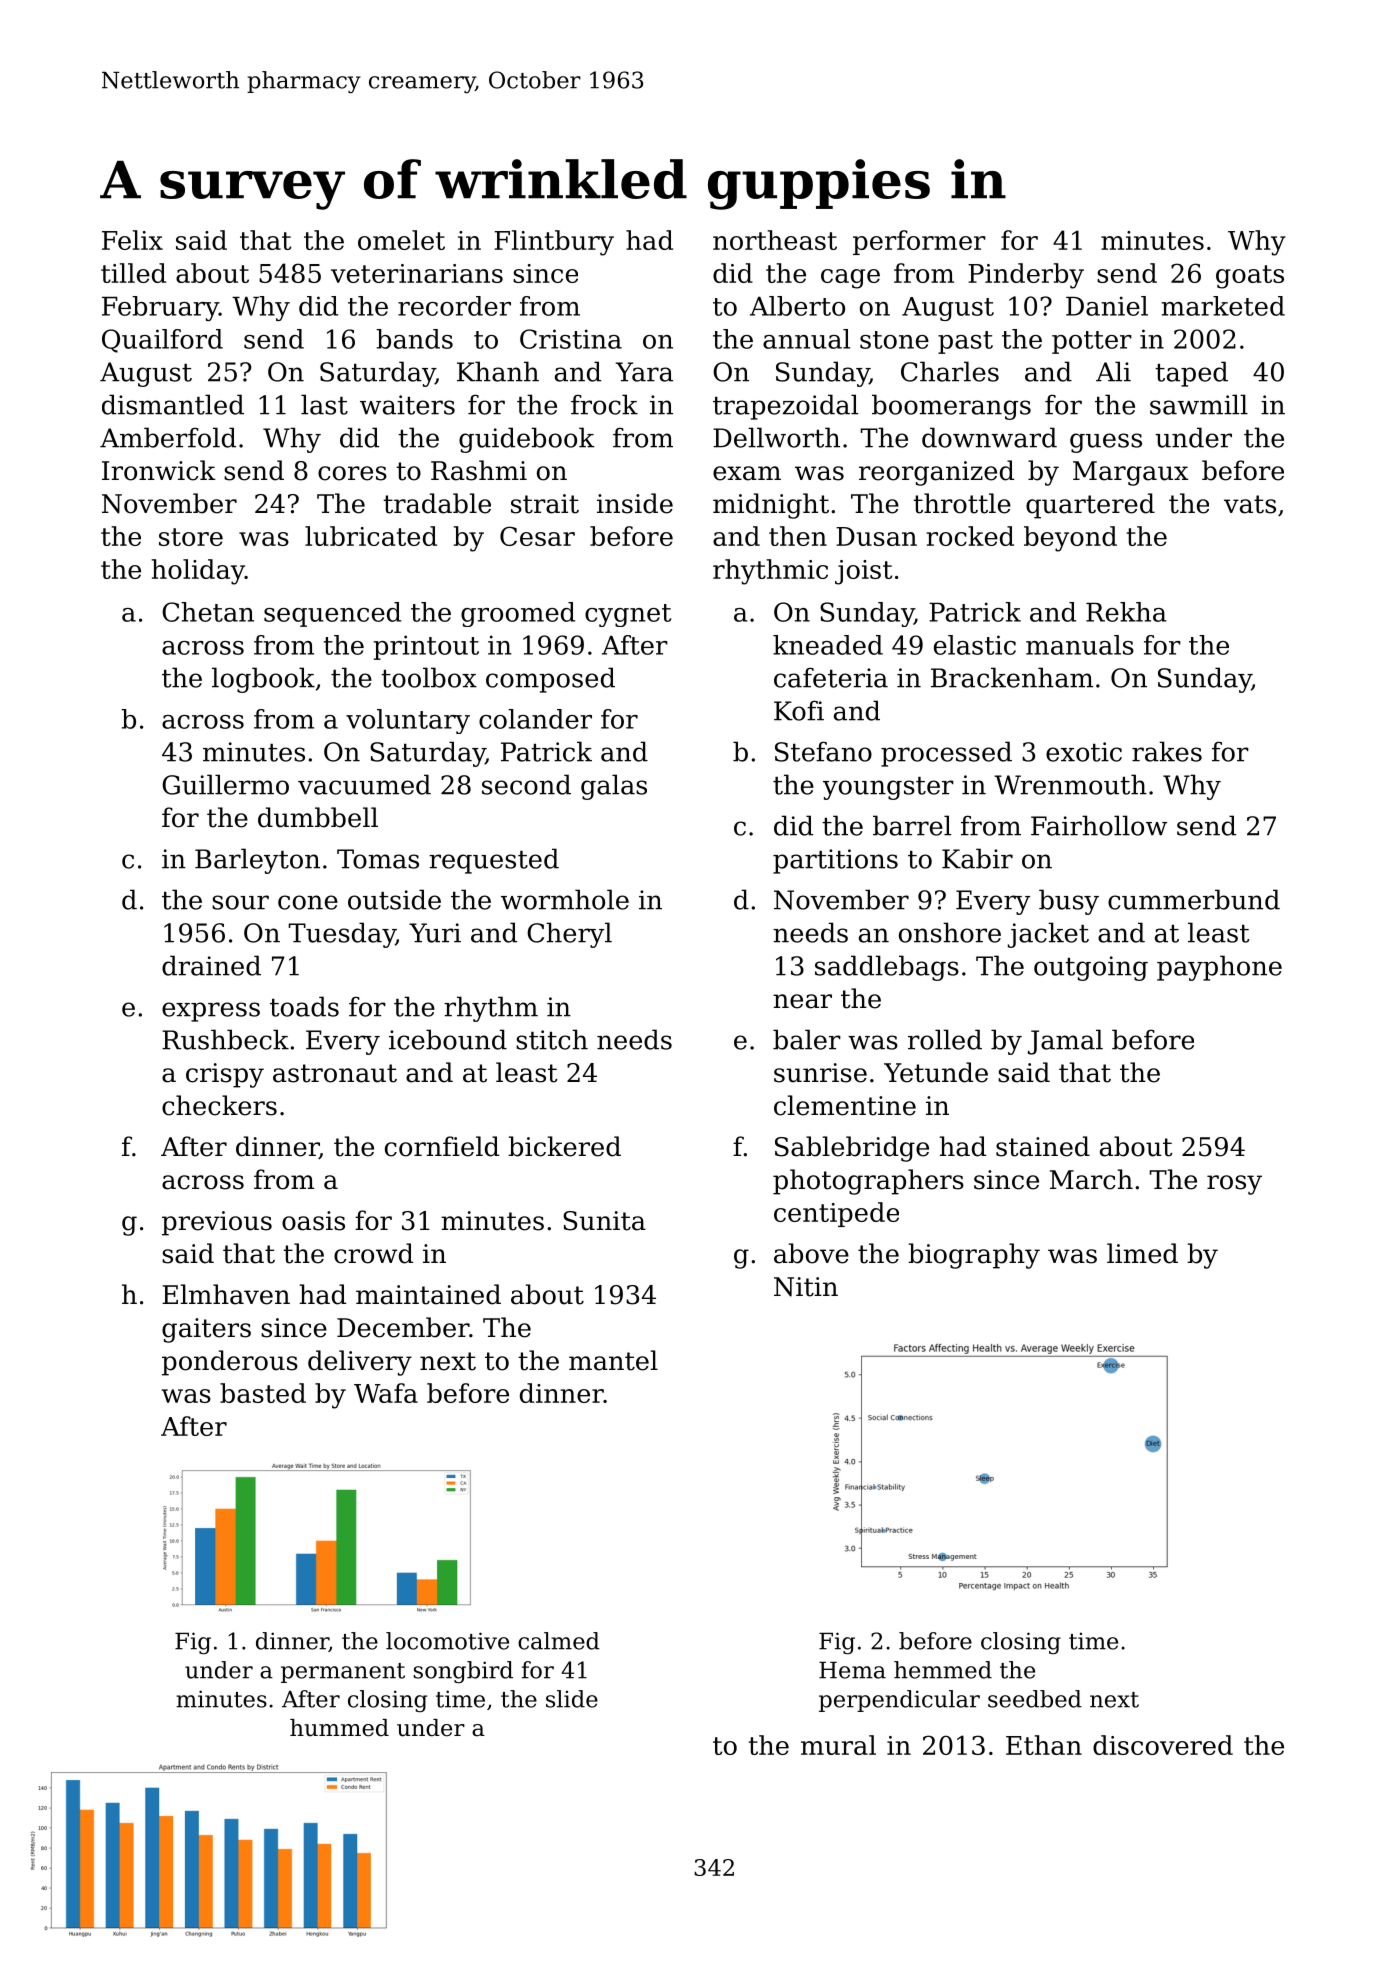  What do you see at coordinates (442, 1146) in the page?
I see `cornfield` at bounding box center [442, 1146].
